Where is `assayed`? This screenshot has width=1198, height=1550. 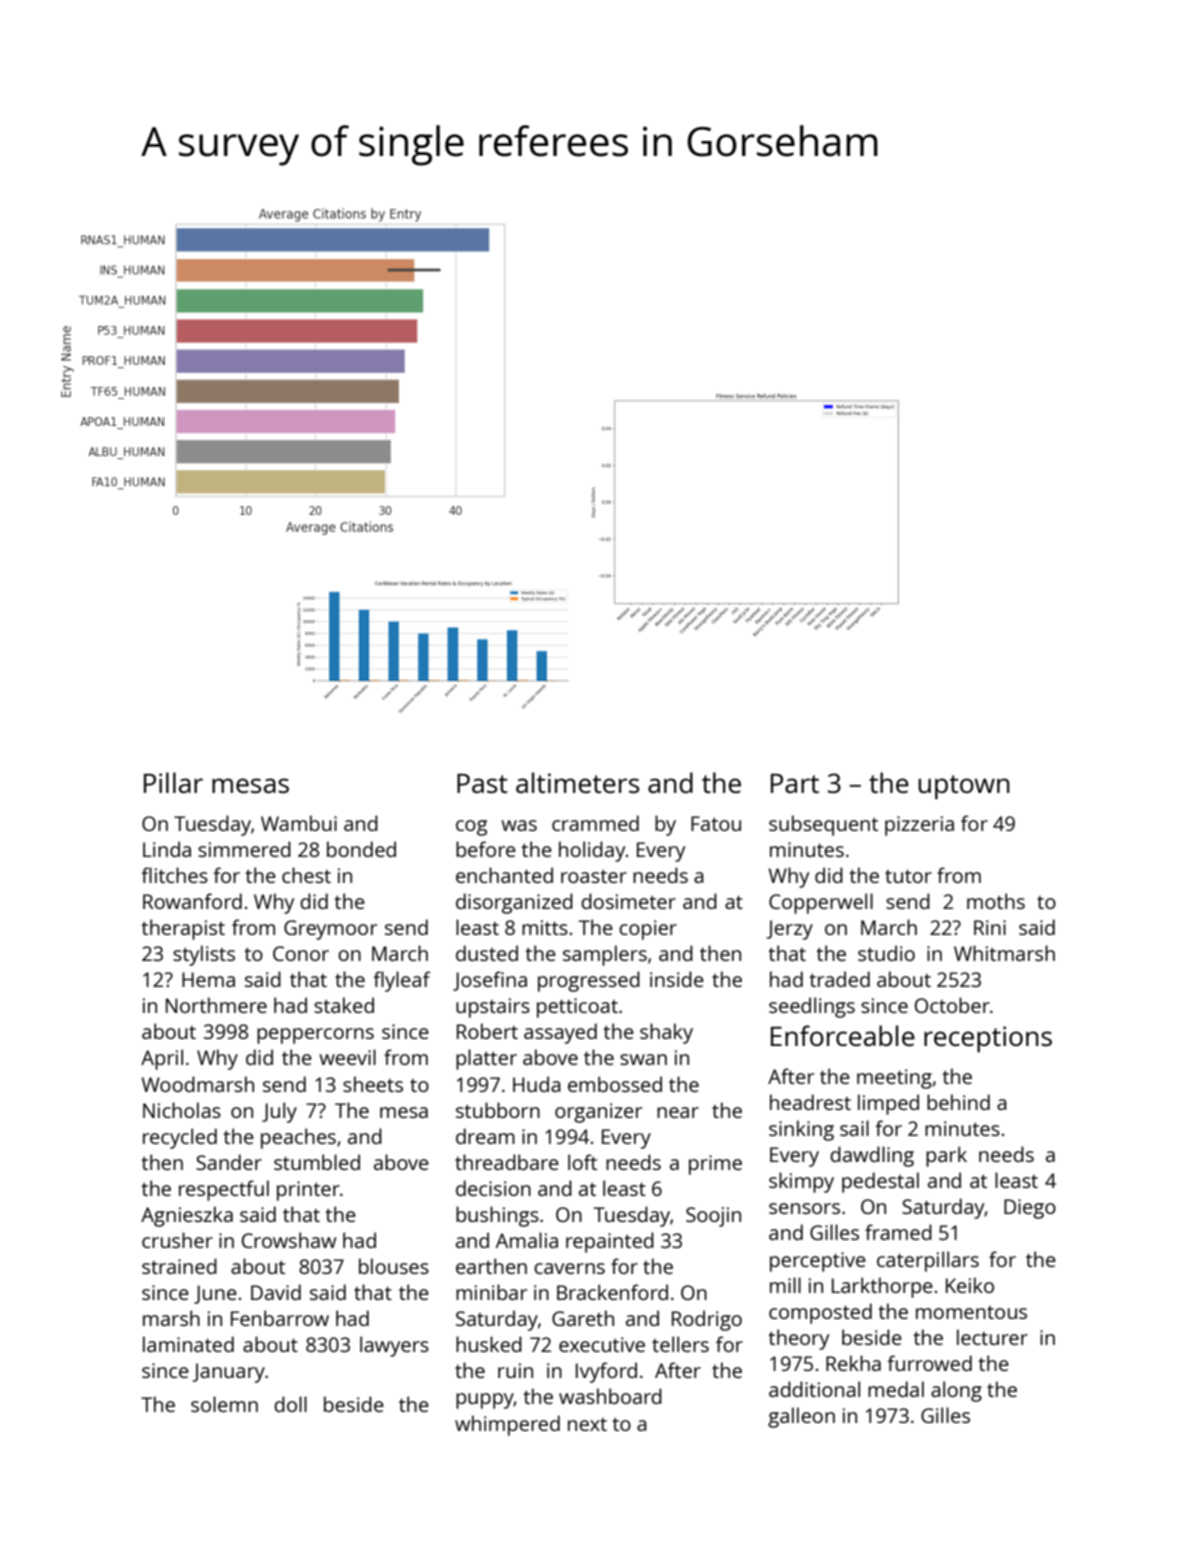
assayed is located at coordinates (560, 1033).
